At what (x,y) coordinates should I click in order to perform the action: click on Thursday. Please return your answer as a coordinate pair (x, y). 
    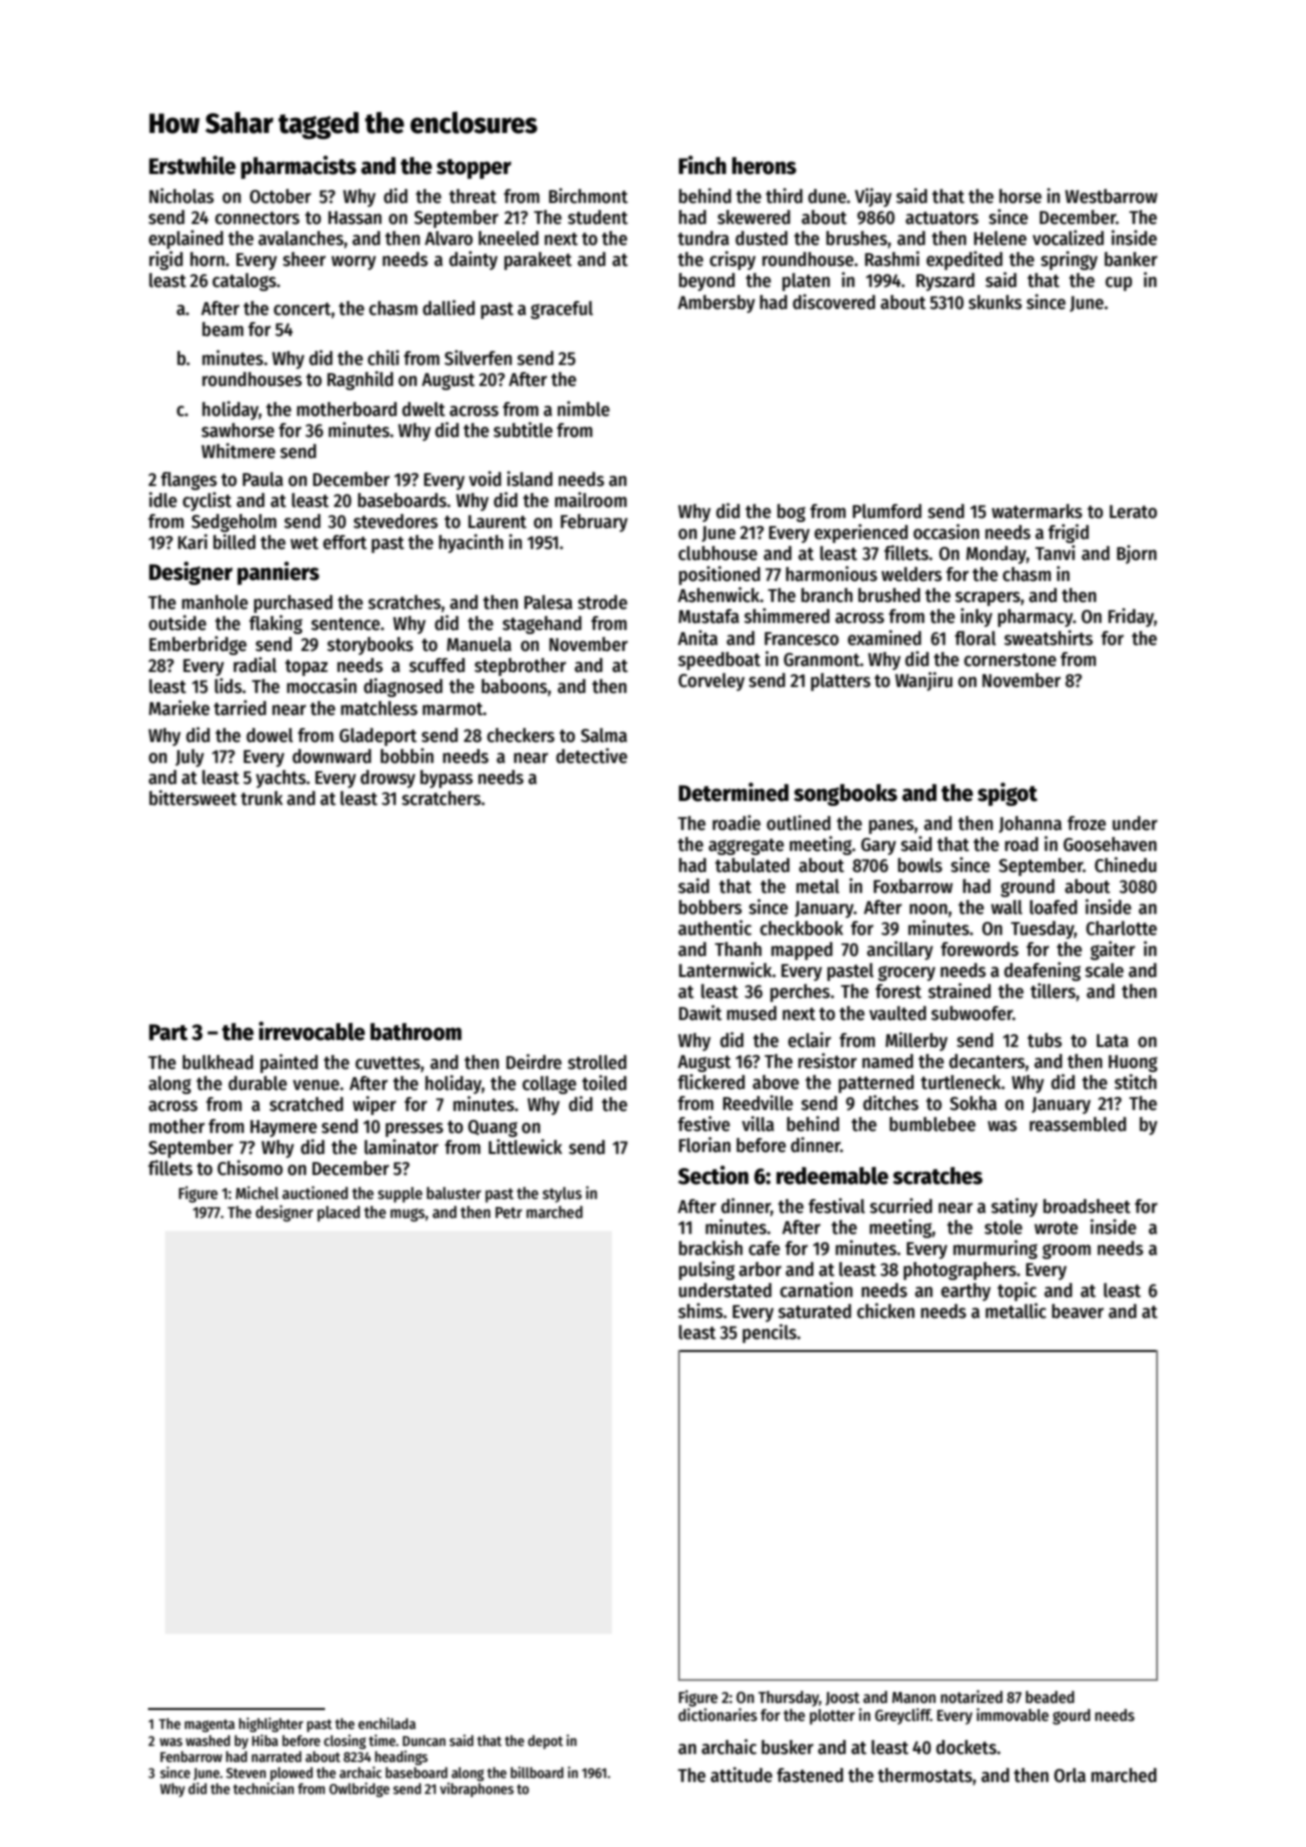
    Looking at the image, I should click on (788, 1699).
